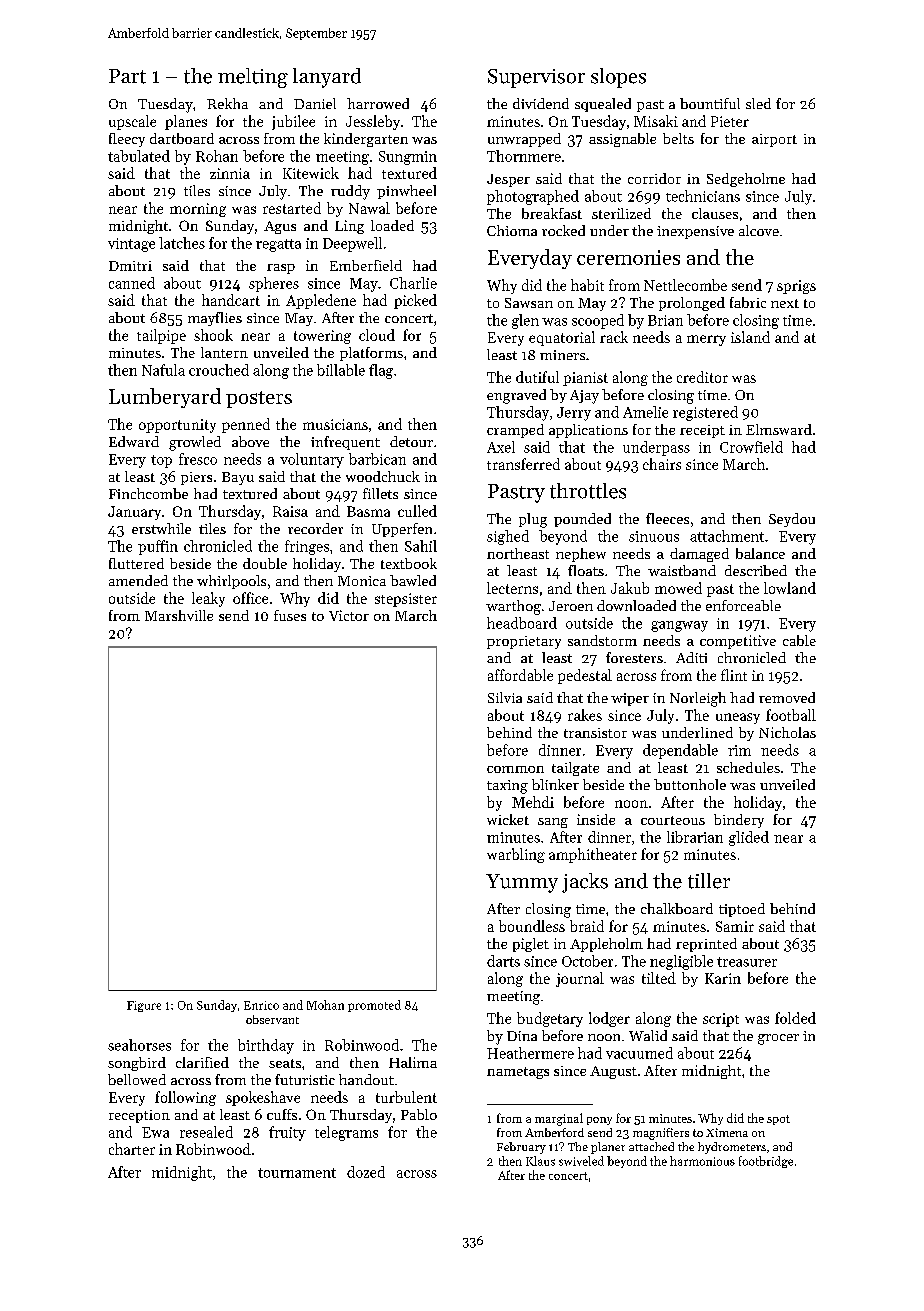 This page has height=1311, width=924. I want to click on sled, so click(758, 103).
